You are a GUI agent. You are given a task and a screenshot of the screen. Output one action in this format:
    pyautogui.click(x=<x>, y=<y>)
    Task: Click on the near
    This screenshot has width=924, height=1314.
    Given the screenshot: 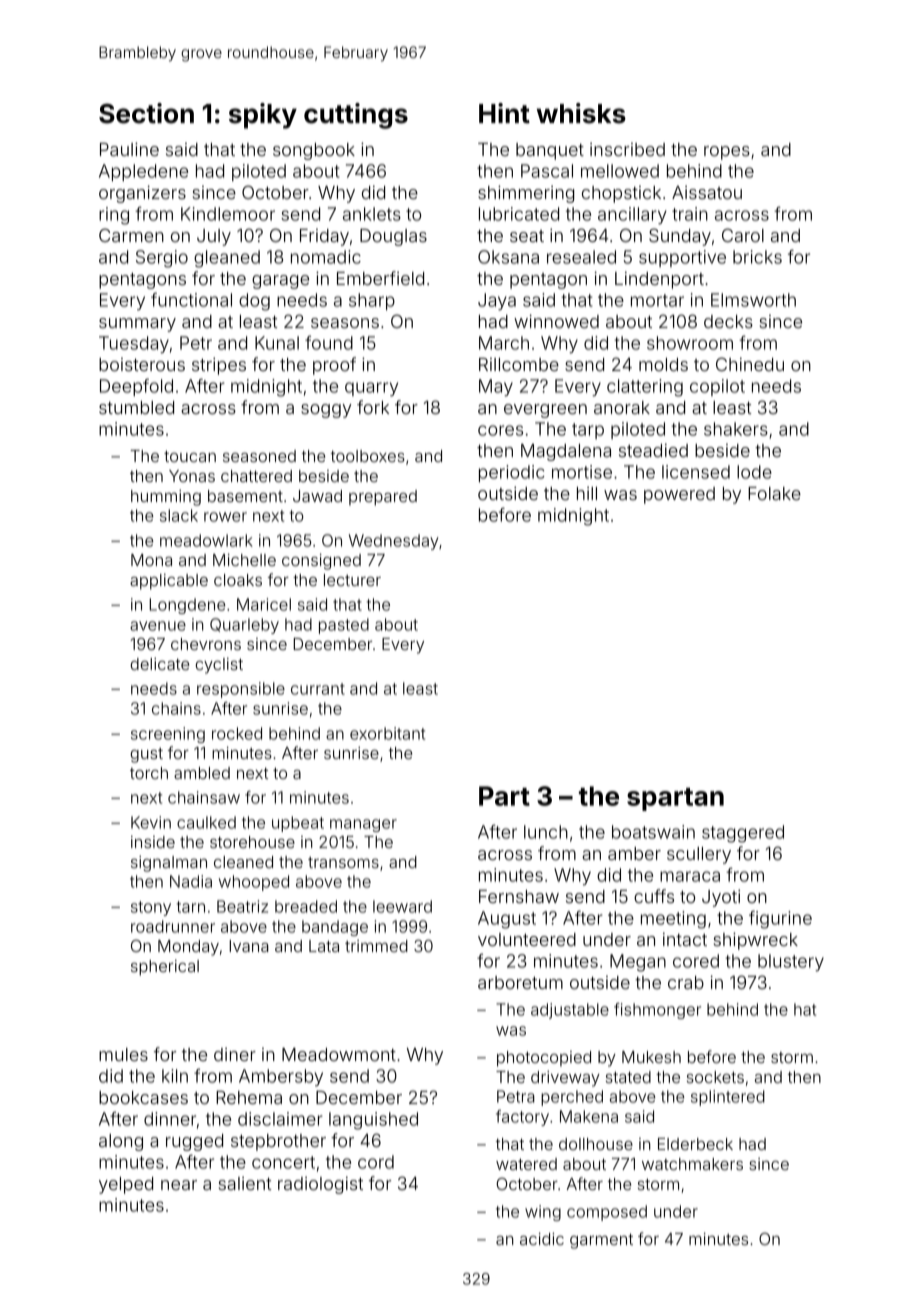 What is the action you would take?
    pyautogui.click(x=179, y=1185)
